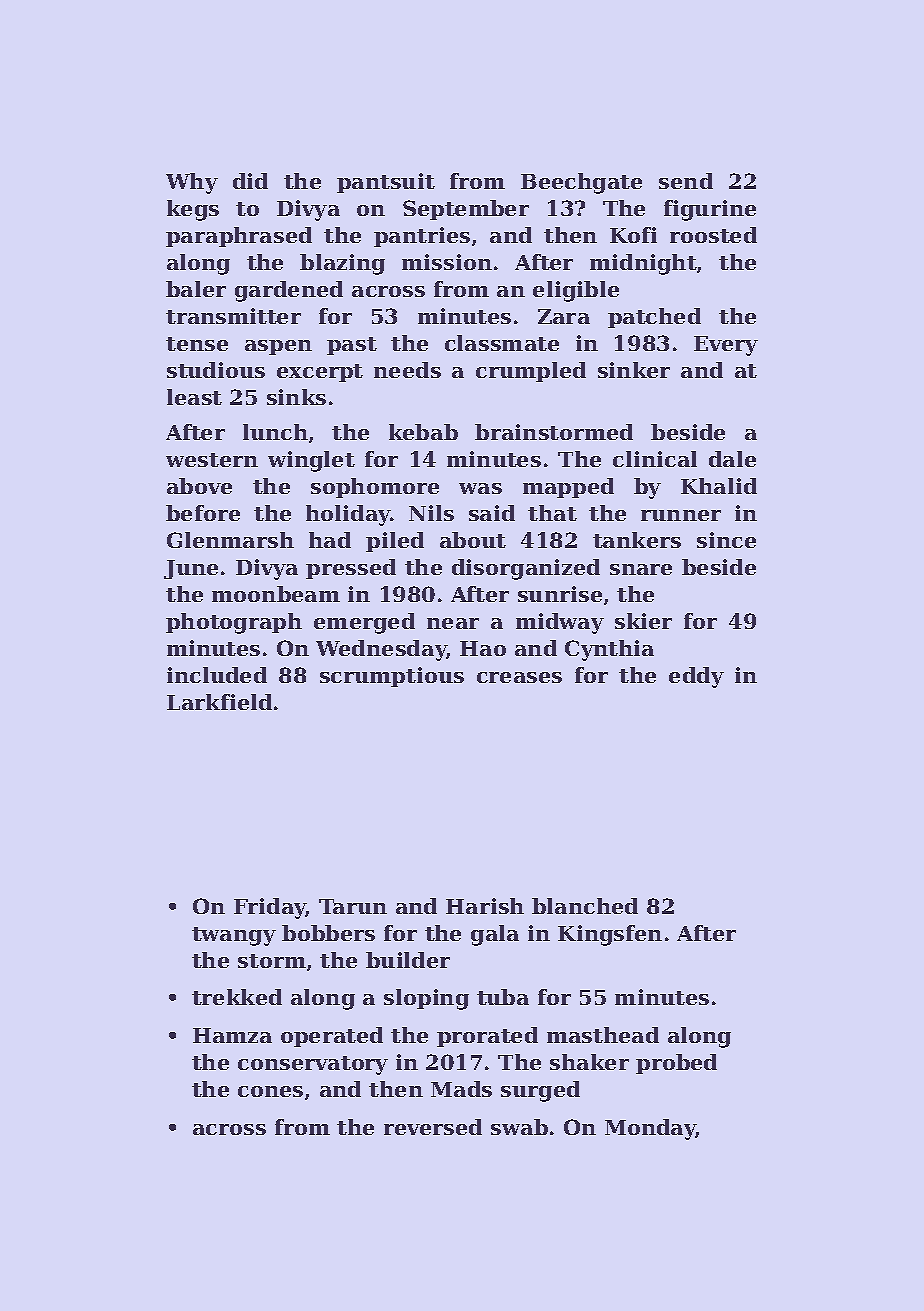  I want to click on sinker, so click(634, 370).
